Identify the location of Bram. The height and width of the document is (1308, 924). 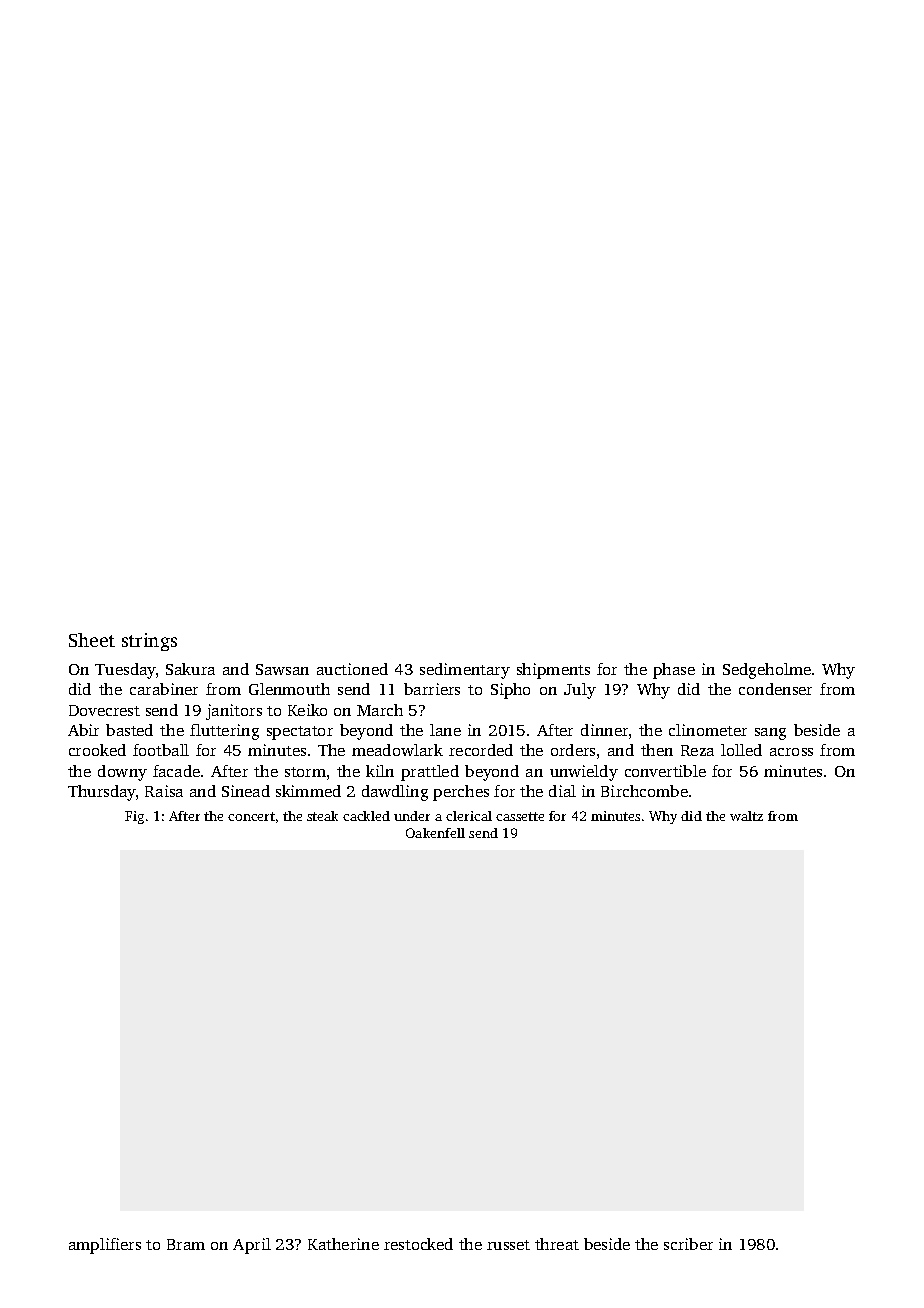
(186, 1244).
